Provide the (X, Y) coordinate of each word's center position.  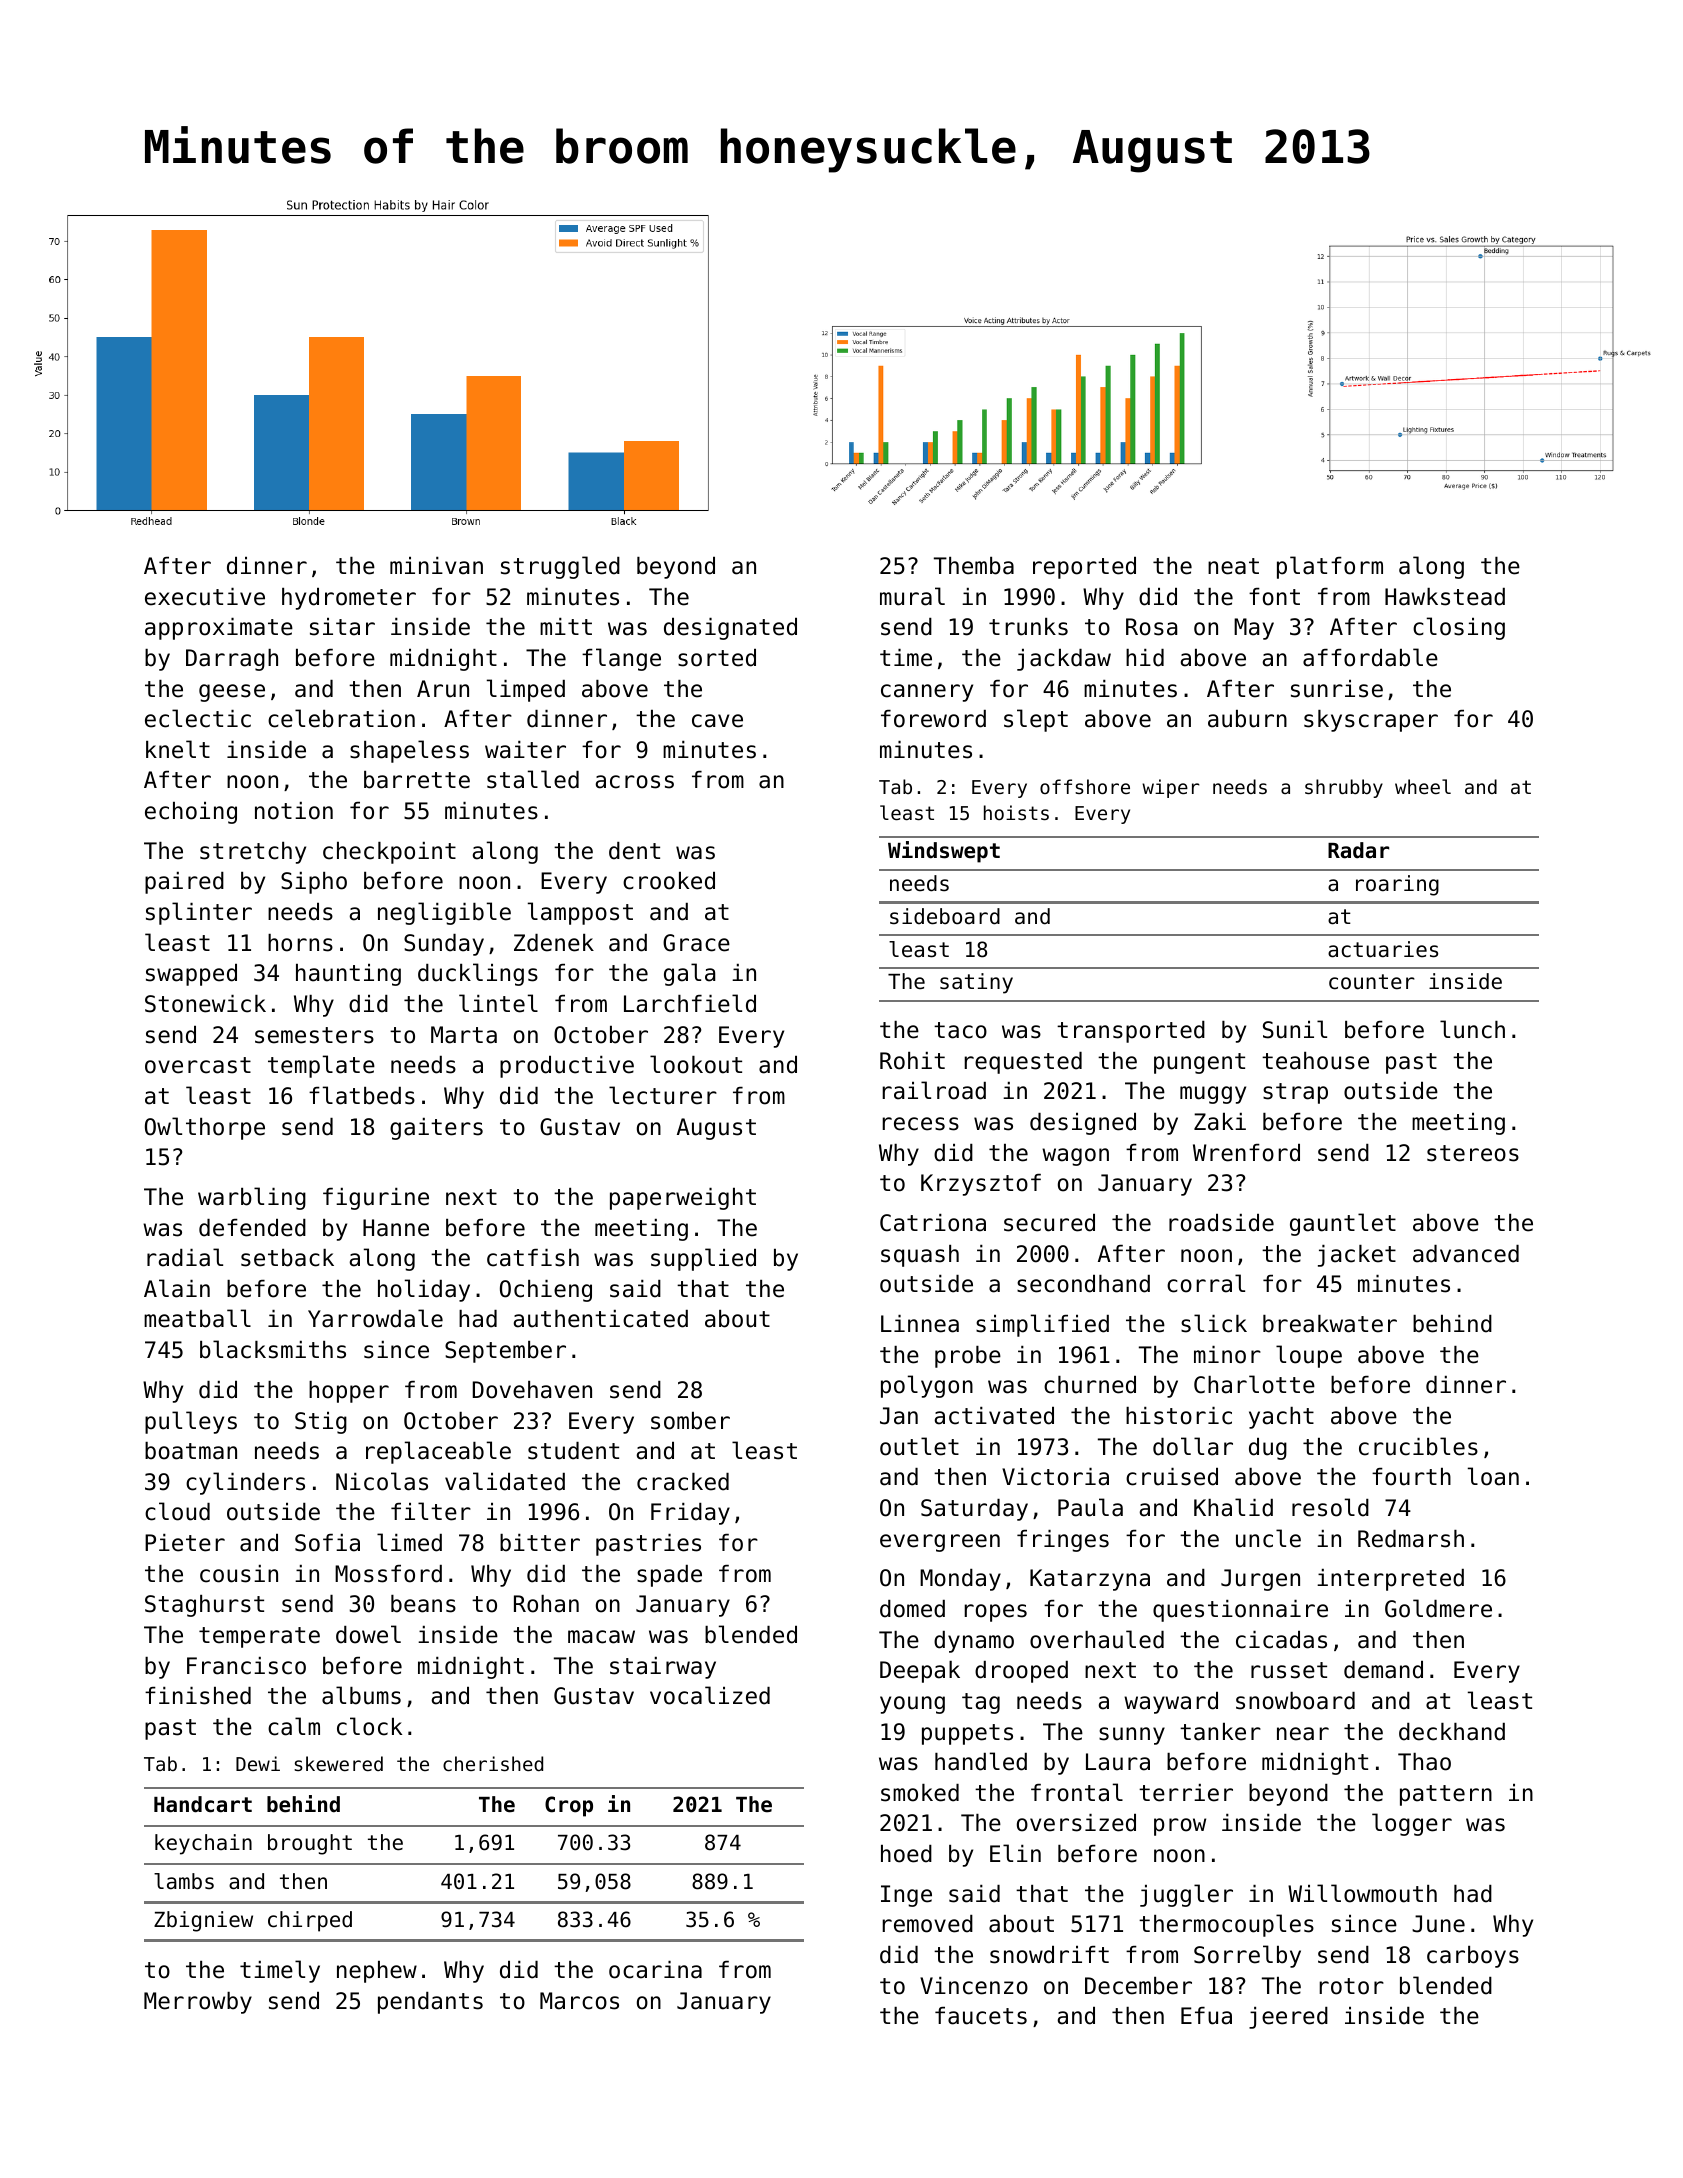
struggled (560, 567)
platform (1330, 567)
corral (1206, 1283)
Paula (1090, 1507)
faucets (981, 2016)
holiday (424, 1290)
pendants (430, 2003)
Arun (443, 689)
